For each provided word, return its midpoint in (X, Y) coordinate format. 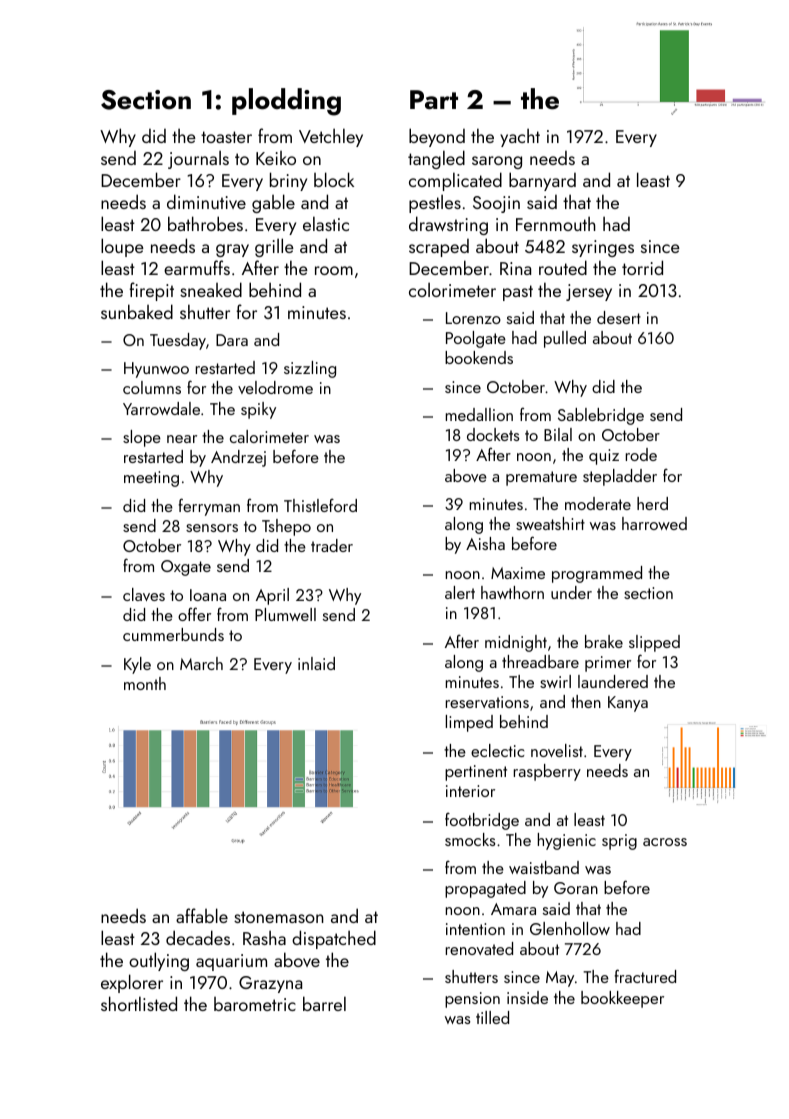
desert (619, 317)
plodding (286, 102)
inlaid (316, 663)
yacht (520, 137)
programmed (597, 574)
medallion (479, 414)
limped (469, 723)
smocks (470, 839)
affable (202, 915)
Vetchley (331, 137)
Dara (232, 340)
